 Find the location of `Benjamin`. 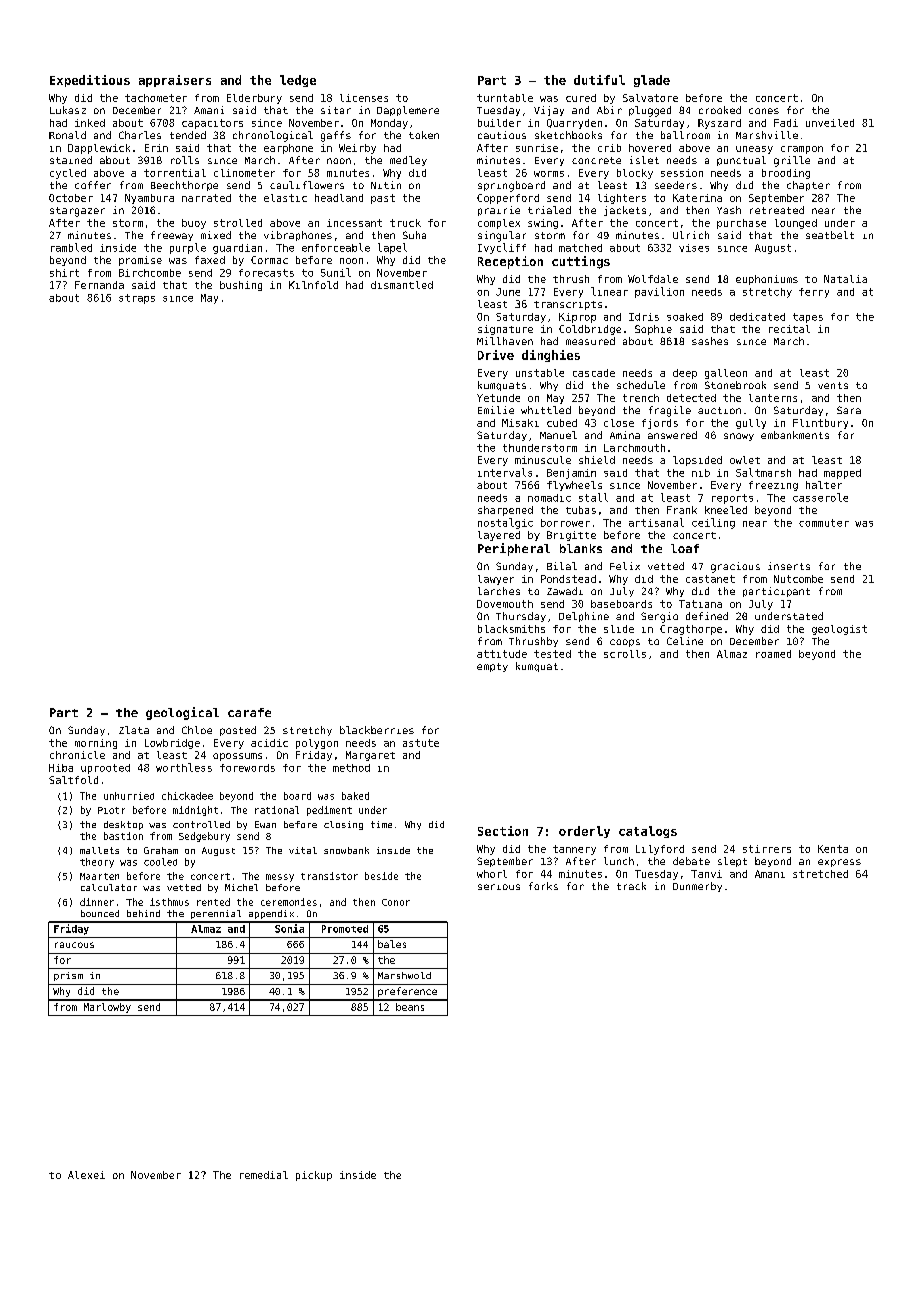

Benjamin is located at coordinates (571, 474).
